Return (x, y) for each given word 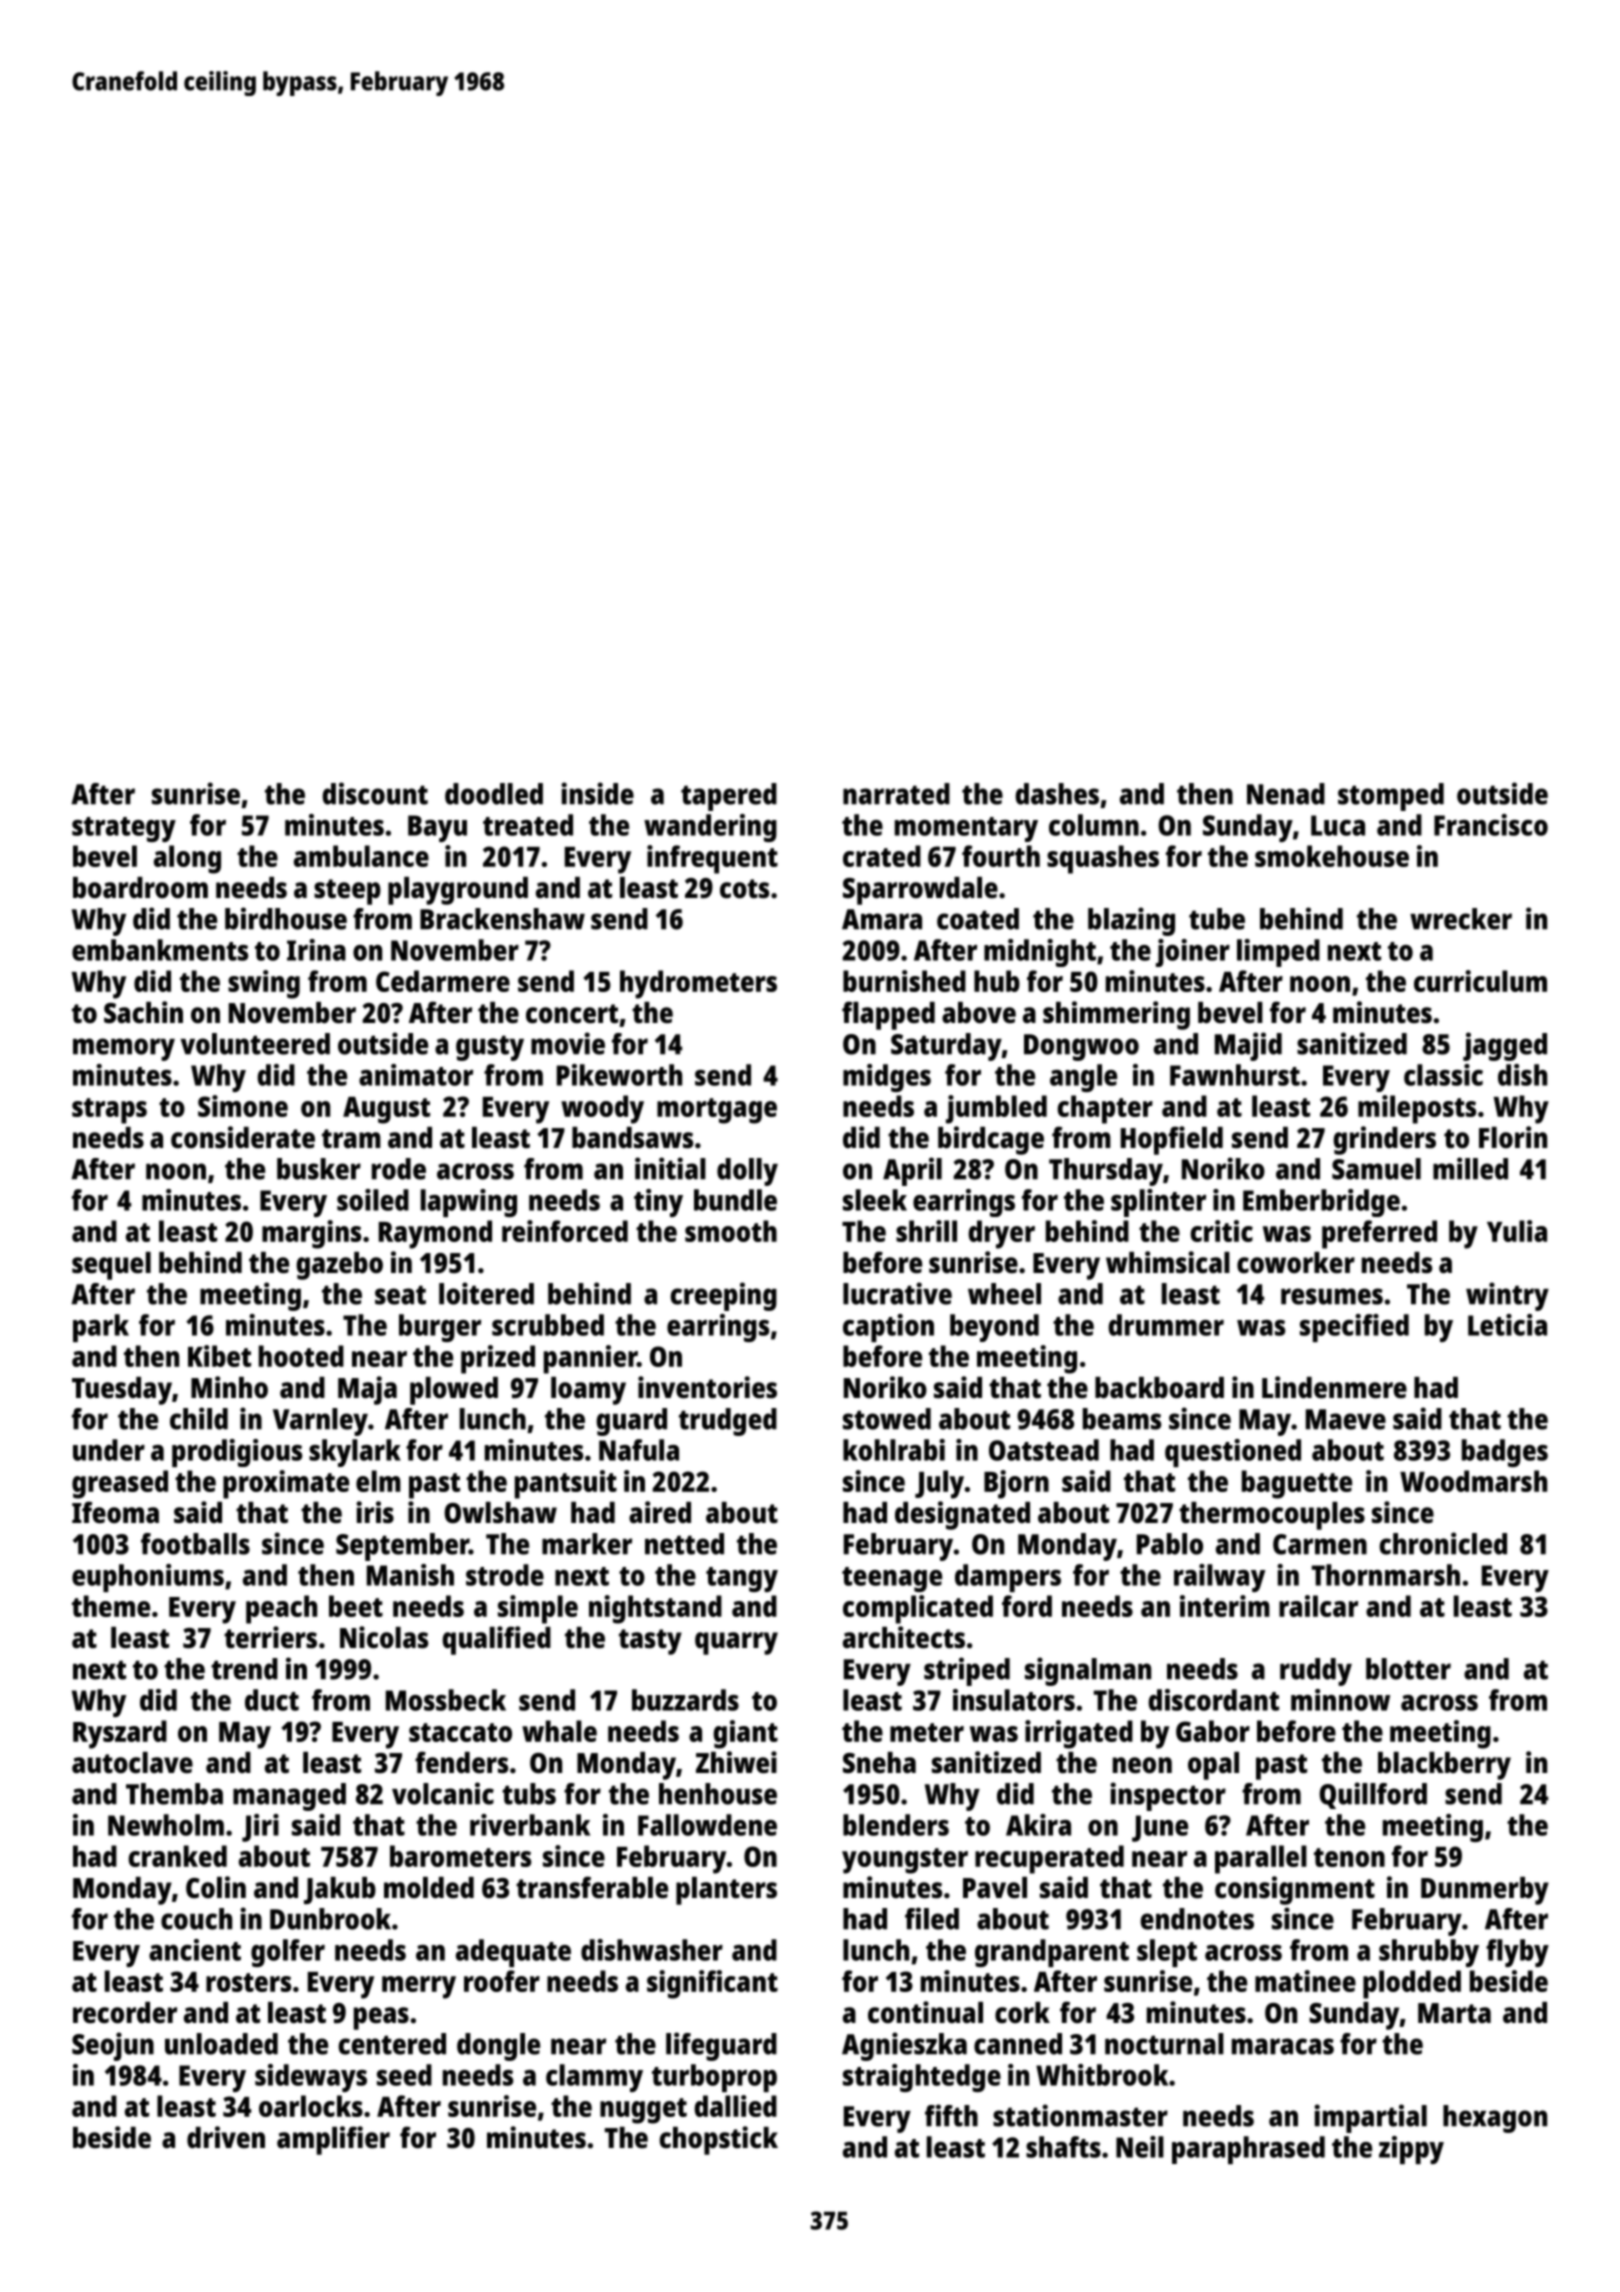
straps (109, 1111)
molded (429, 1888)
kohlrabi (894, 1450)
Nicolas (384, 1637)
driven (226, 2137)
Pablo (1170, 1544)
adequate (513, 1953)
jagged (1505, 1046)
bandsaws (632, 1138)
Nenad (1286, 794)
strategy (124, 829)
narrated (896, 794)
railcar (1318, 1606)
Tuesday (122, 1391)
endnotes (1197, 1919)
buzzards (685, 1700)
